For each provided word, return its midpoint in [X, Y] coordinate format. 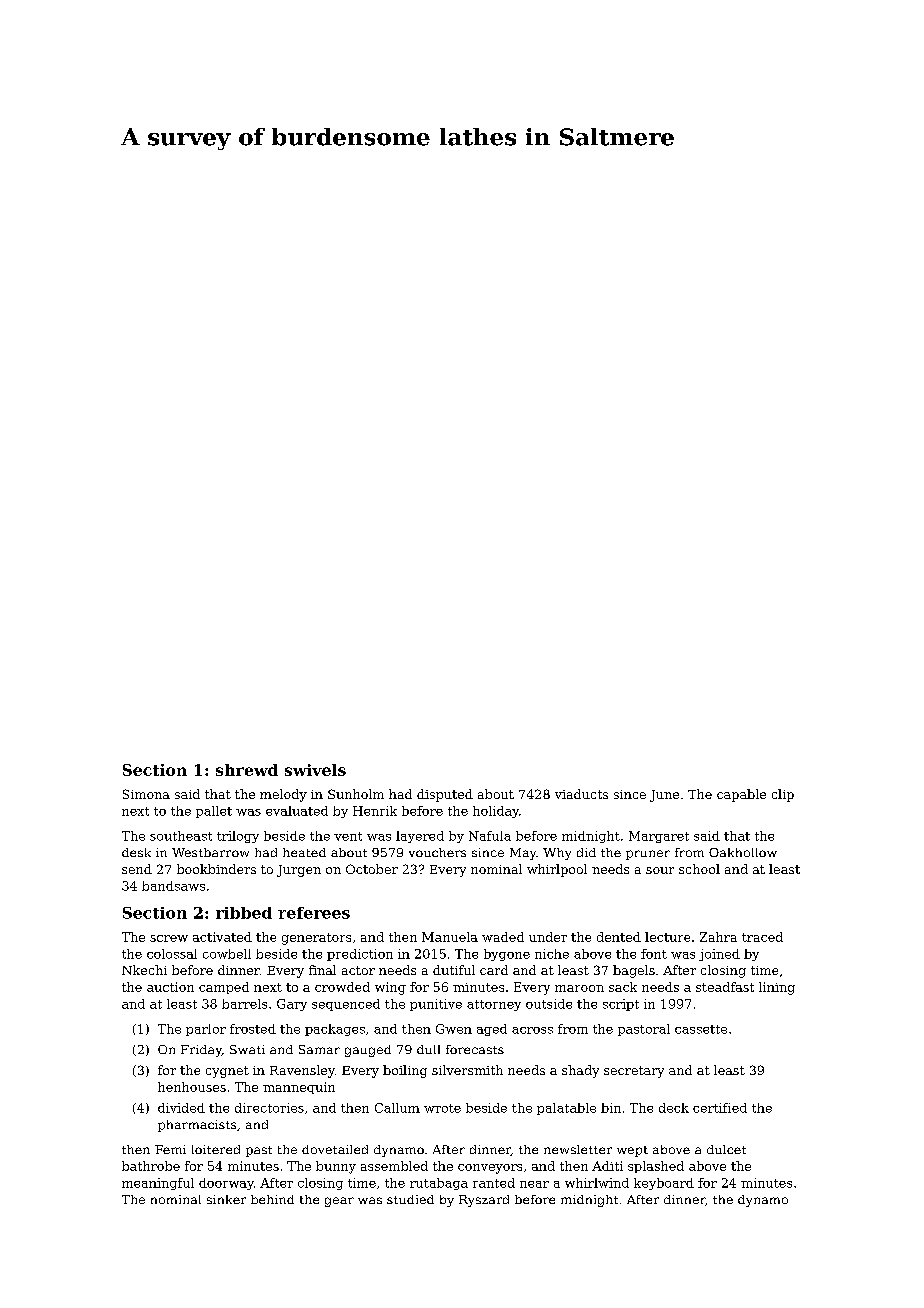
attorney [494, 1005]
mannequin [299, 1088]
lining [777, 988]
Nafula [490, 836]
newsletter [578, 1149]
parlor [206, 1030]
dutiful [454, 970]
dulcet [726, 1149]
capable [741, 795]
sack [623, 987]
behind [272, 1199]
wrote [442, 1108]
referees [314, 913]
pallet [214, 812]
